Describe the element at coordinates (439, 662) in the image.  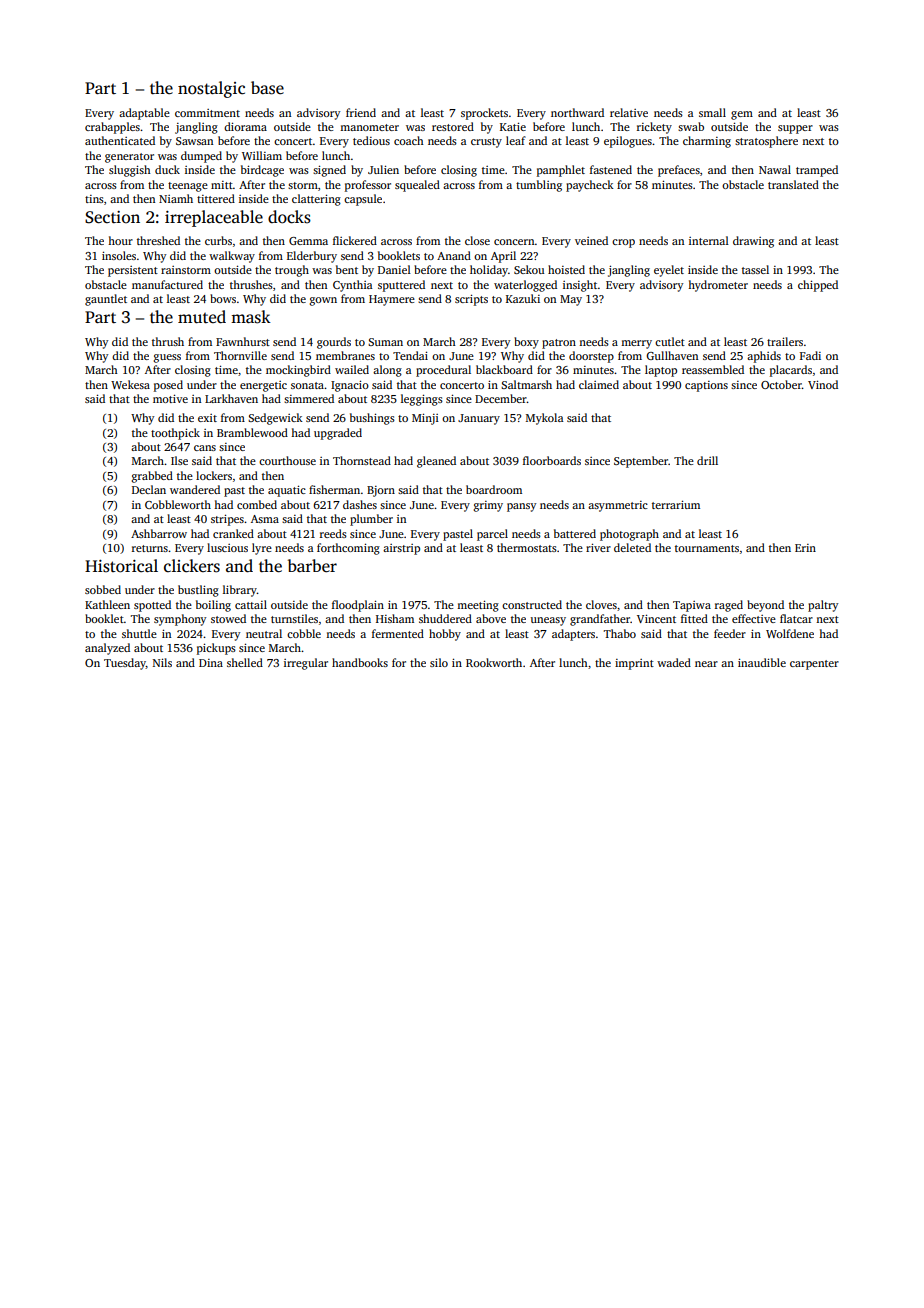
I see `silo` at that location.
